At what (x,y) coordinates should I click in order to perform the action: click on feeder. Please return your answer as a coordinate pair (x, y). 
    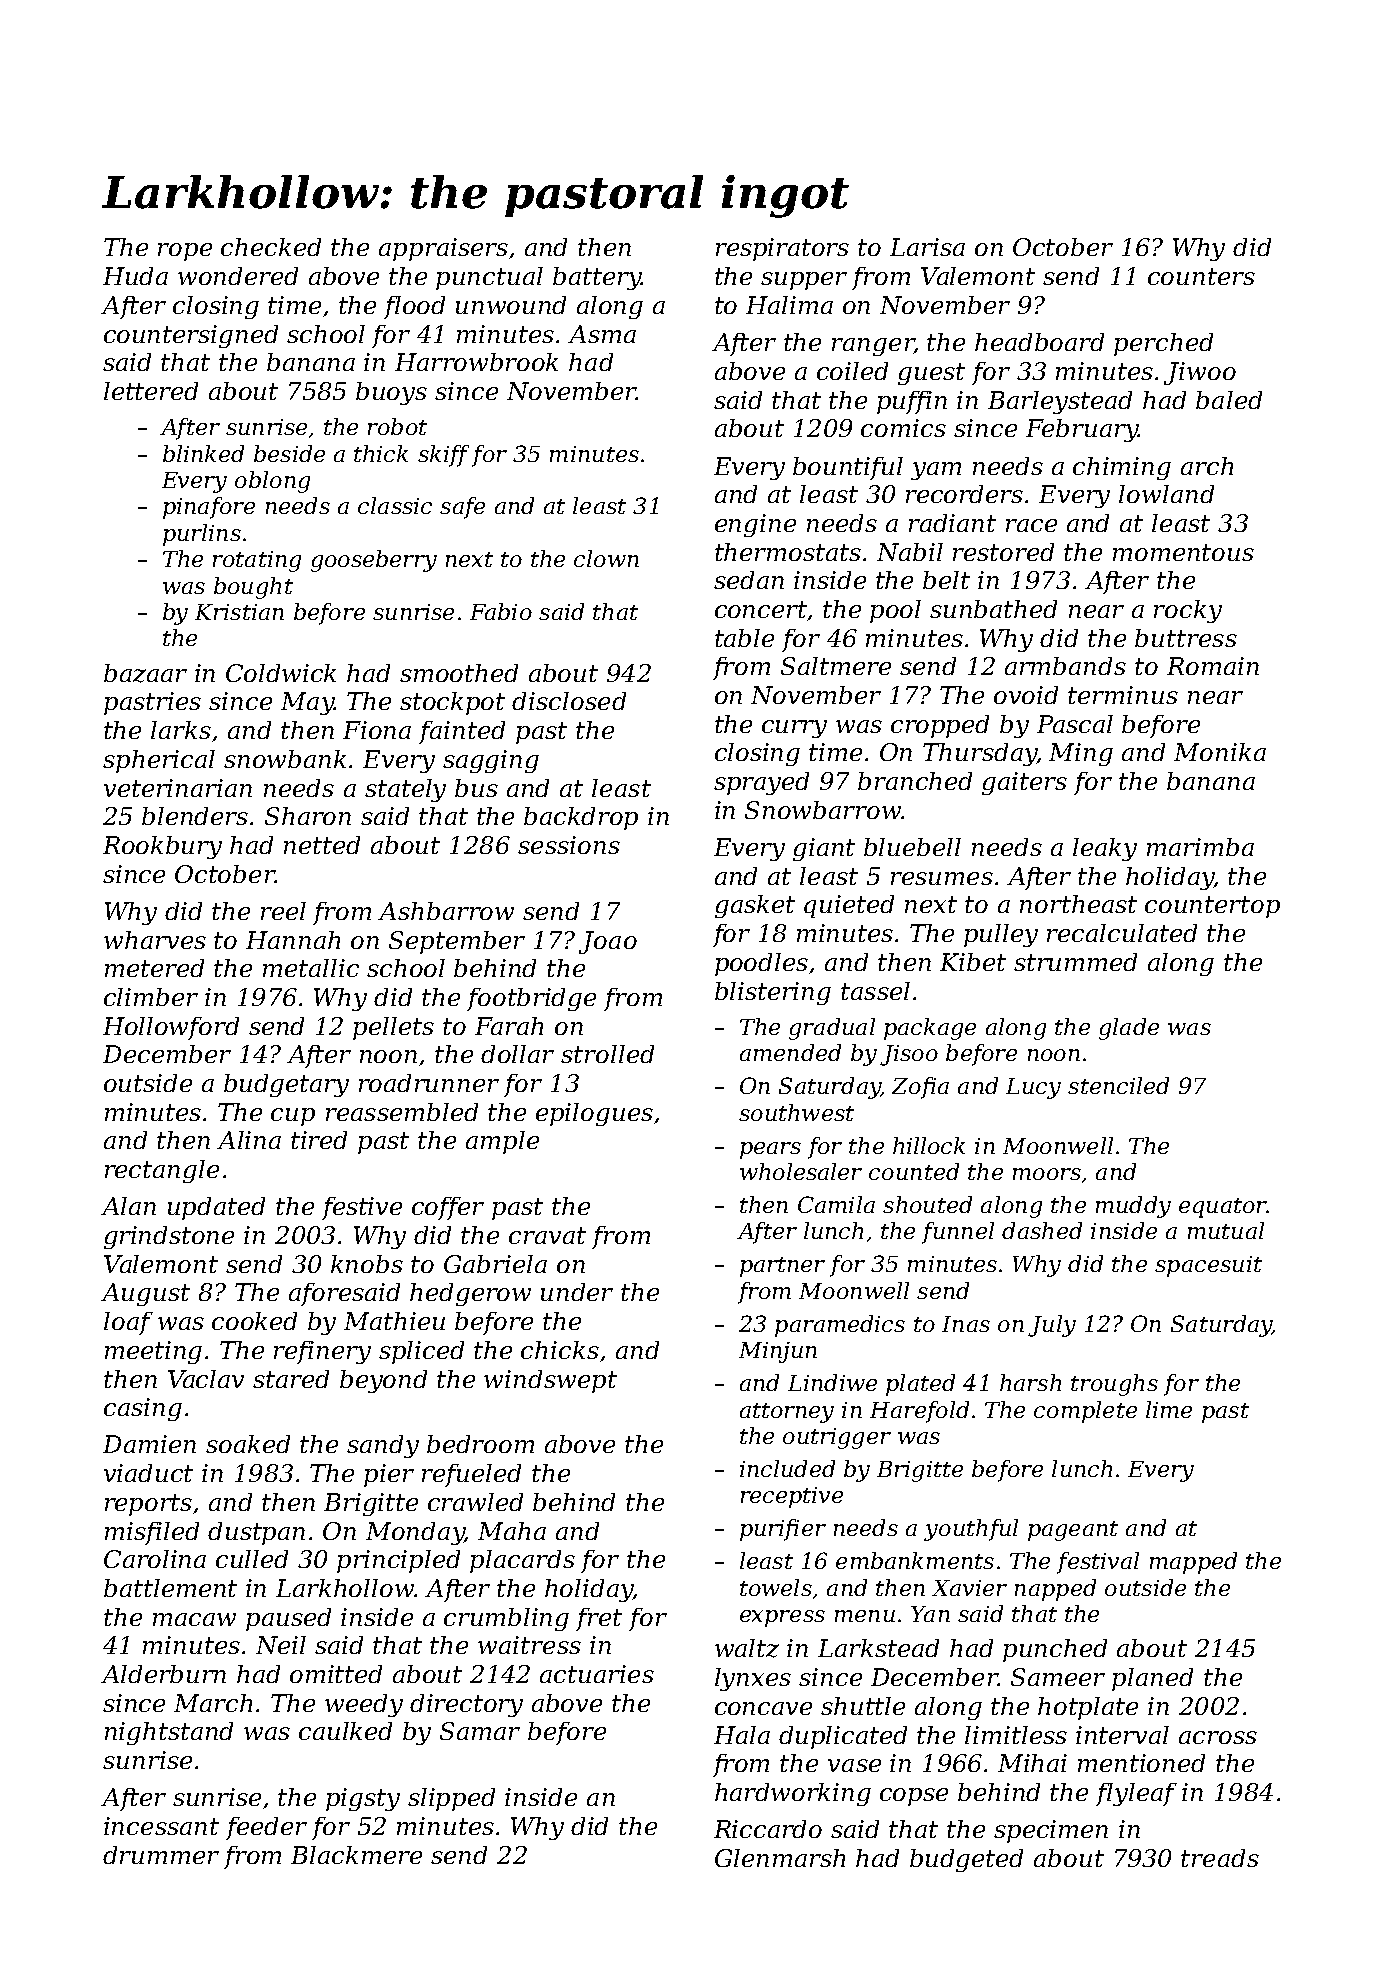
    Looking at the image, I should click on (266, 1828).
